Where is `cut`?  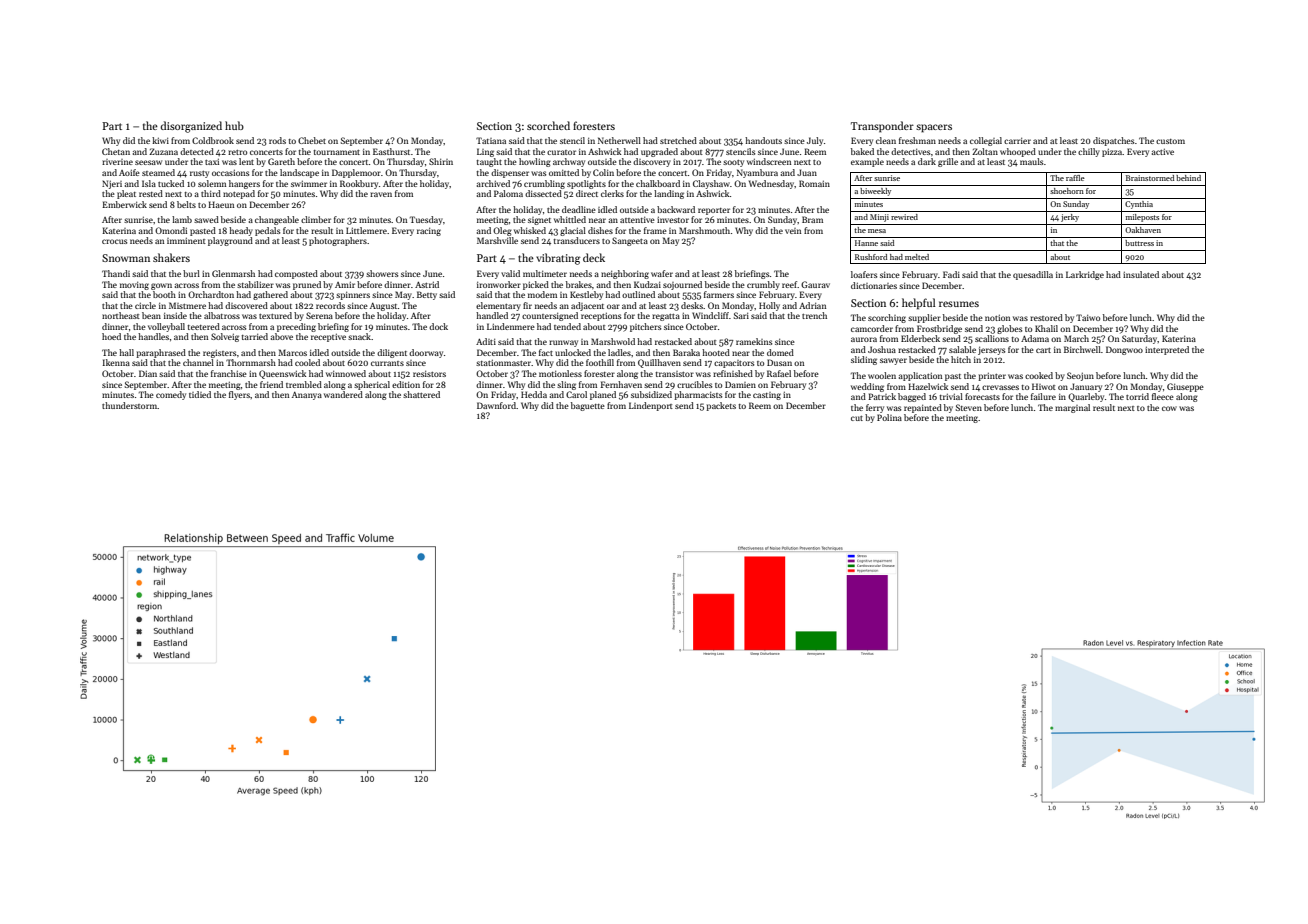
cut is located at coordinates (857, 418).
